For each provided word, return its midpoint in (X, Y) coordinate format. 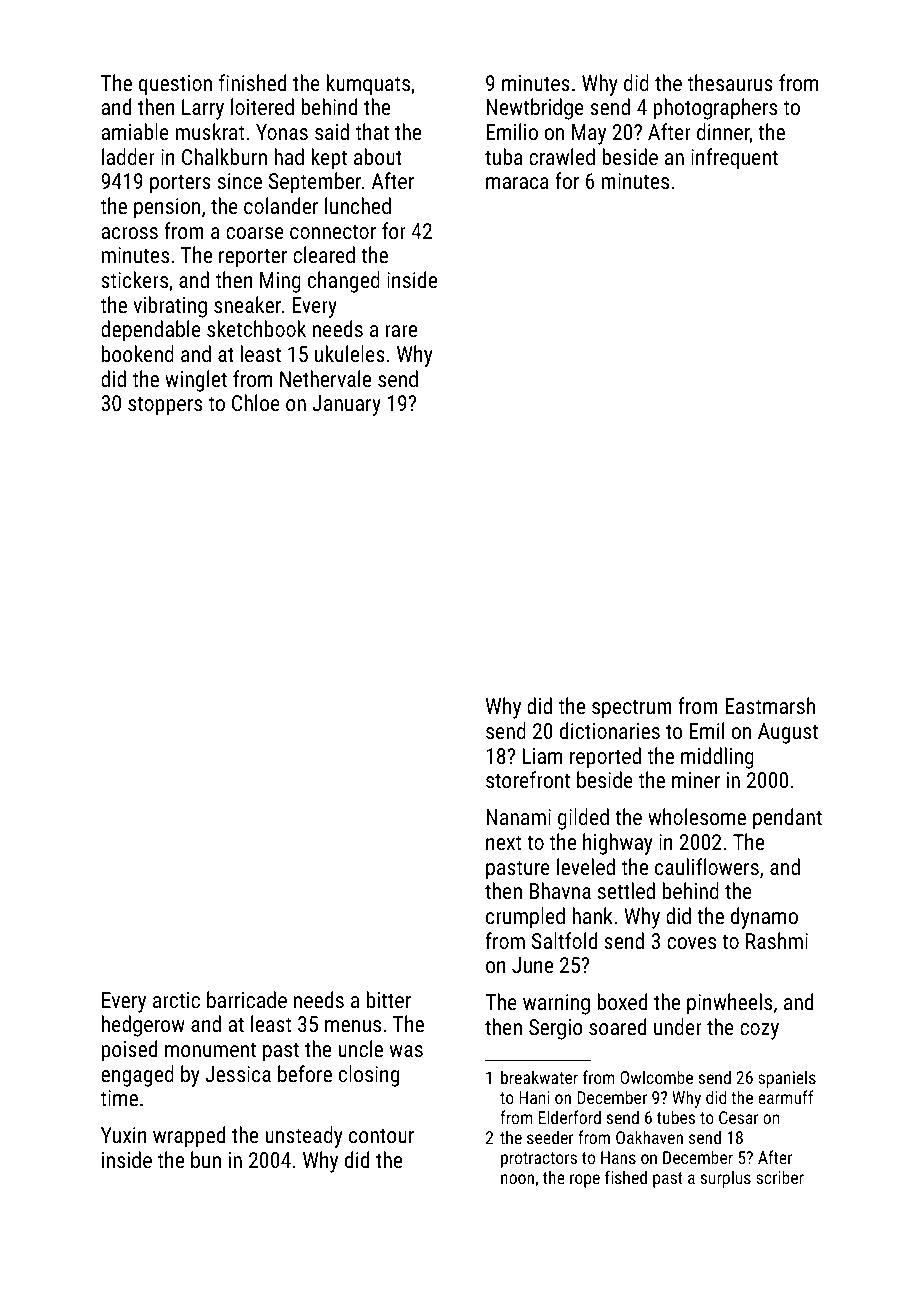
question (175, 85)
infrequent (734, 159)
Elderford (570, 1117)
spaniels (787, 1079)
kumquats (368, 85)
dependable (151, 331)
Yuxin (124, 1135)
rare (401, 331)
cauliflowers (707, 866)
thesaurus (730, 82)
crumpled (525, 918)
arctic (176, 1000)
